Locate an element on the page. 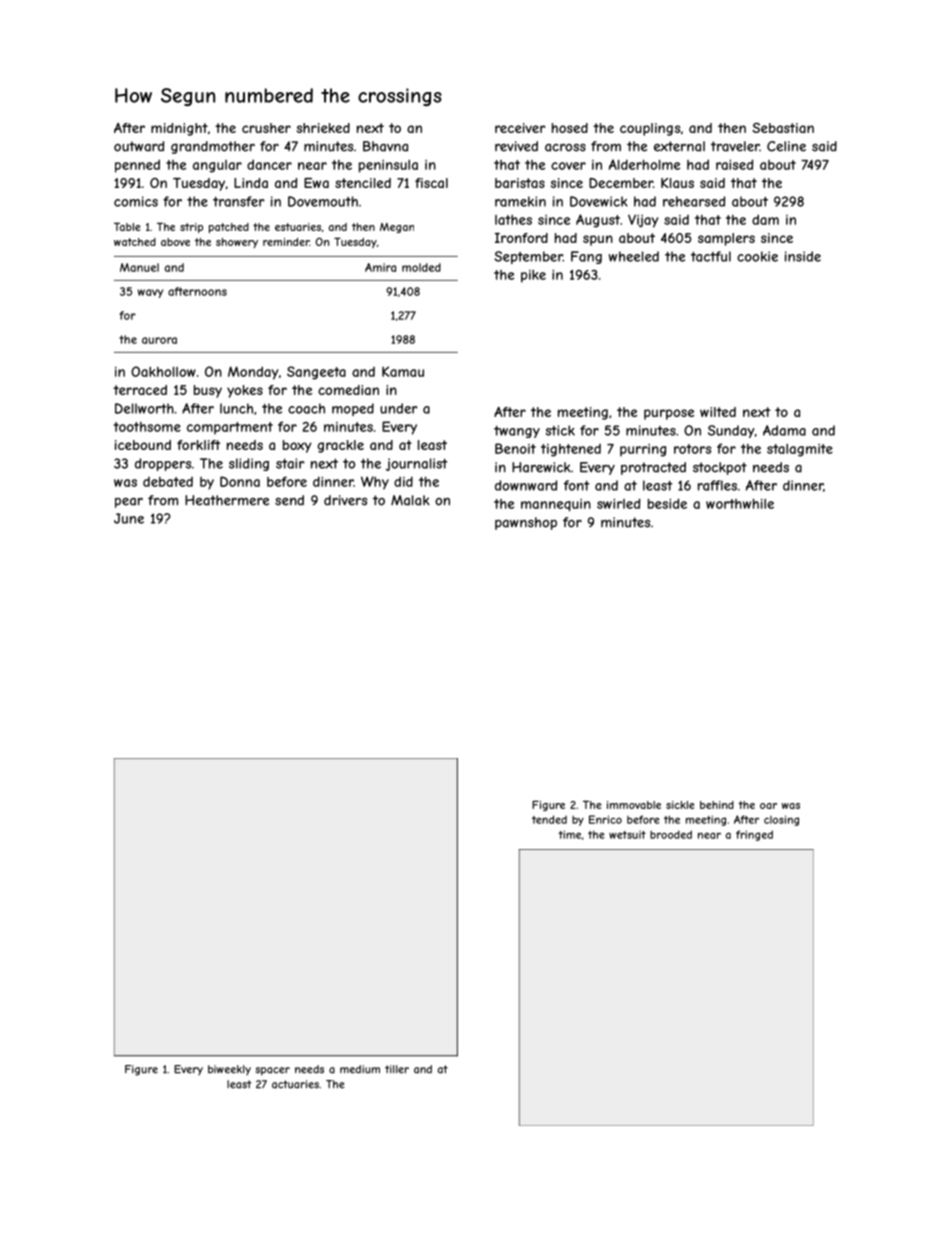  worthwhile is located at coordinates (740, 503).
